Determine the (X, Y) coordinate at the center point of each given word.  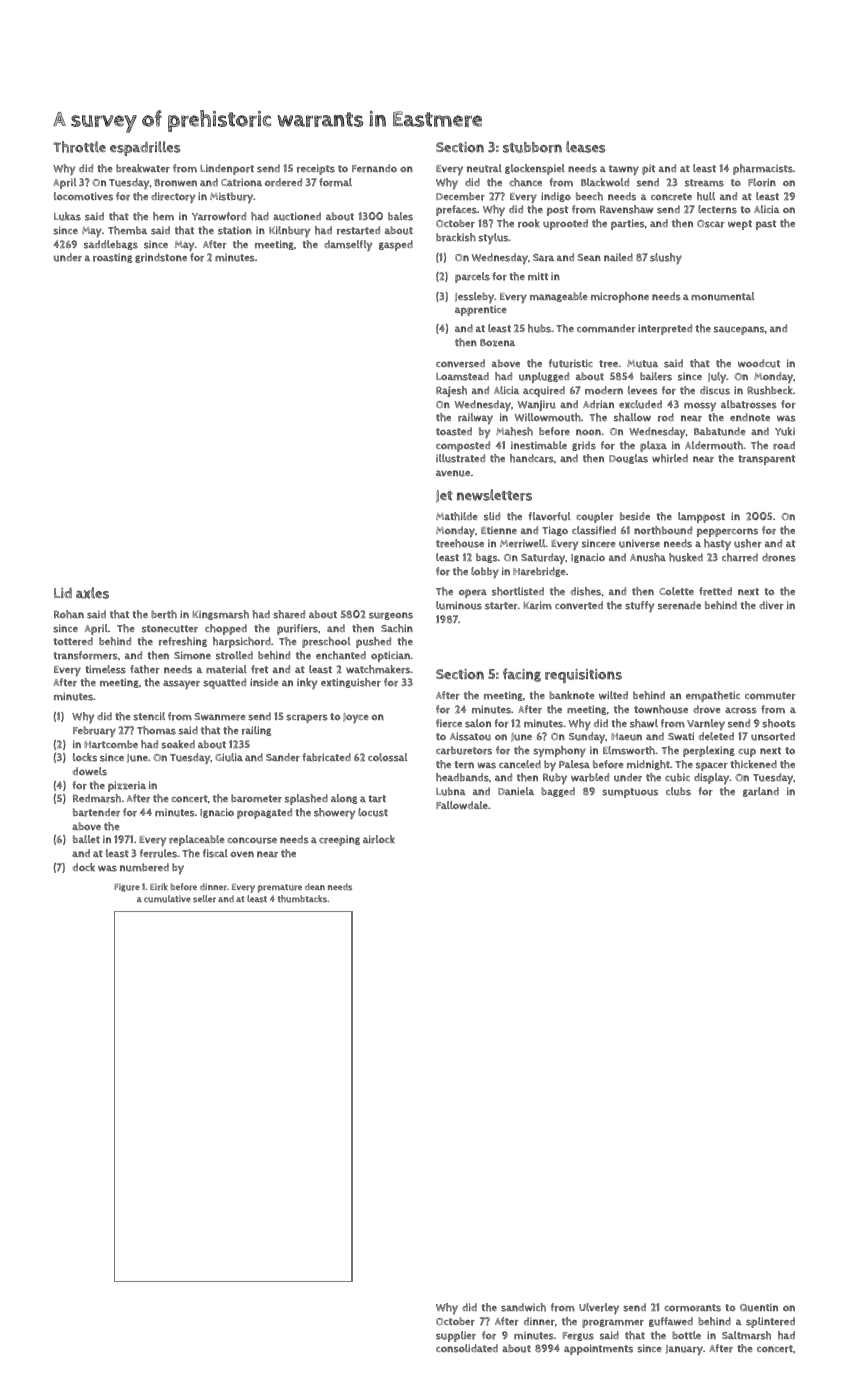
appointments (598, 1349)
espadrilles (145, 148)
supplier (456, 1336)
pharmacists (763, 169)
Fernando (374, 168)
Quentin (759, 1307)
